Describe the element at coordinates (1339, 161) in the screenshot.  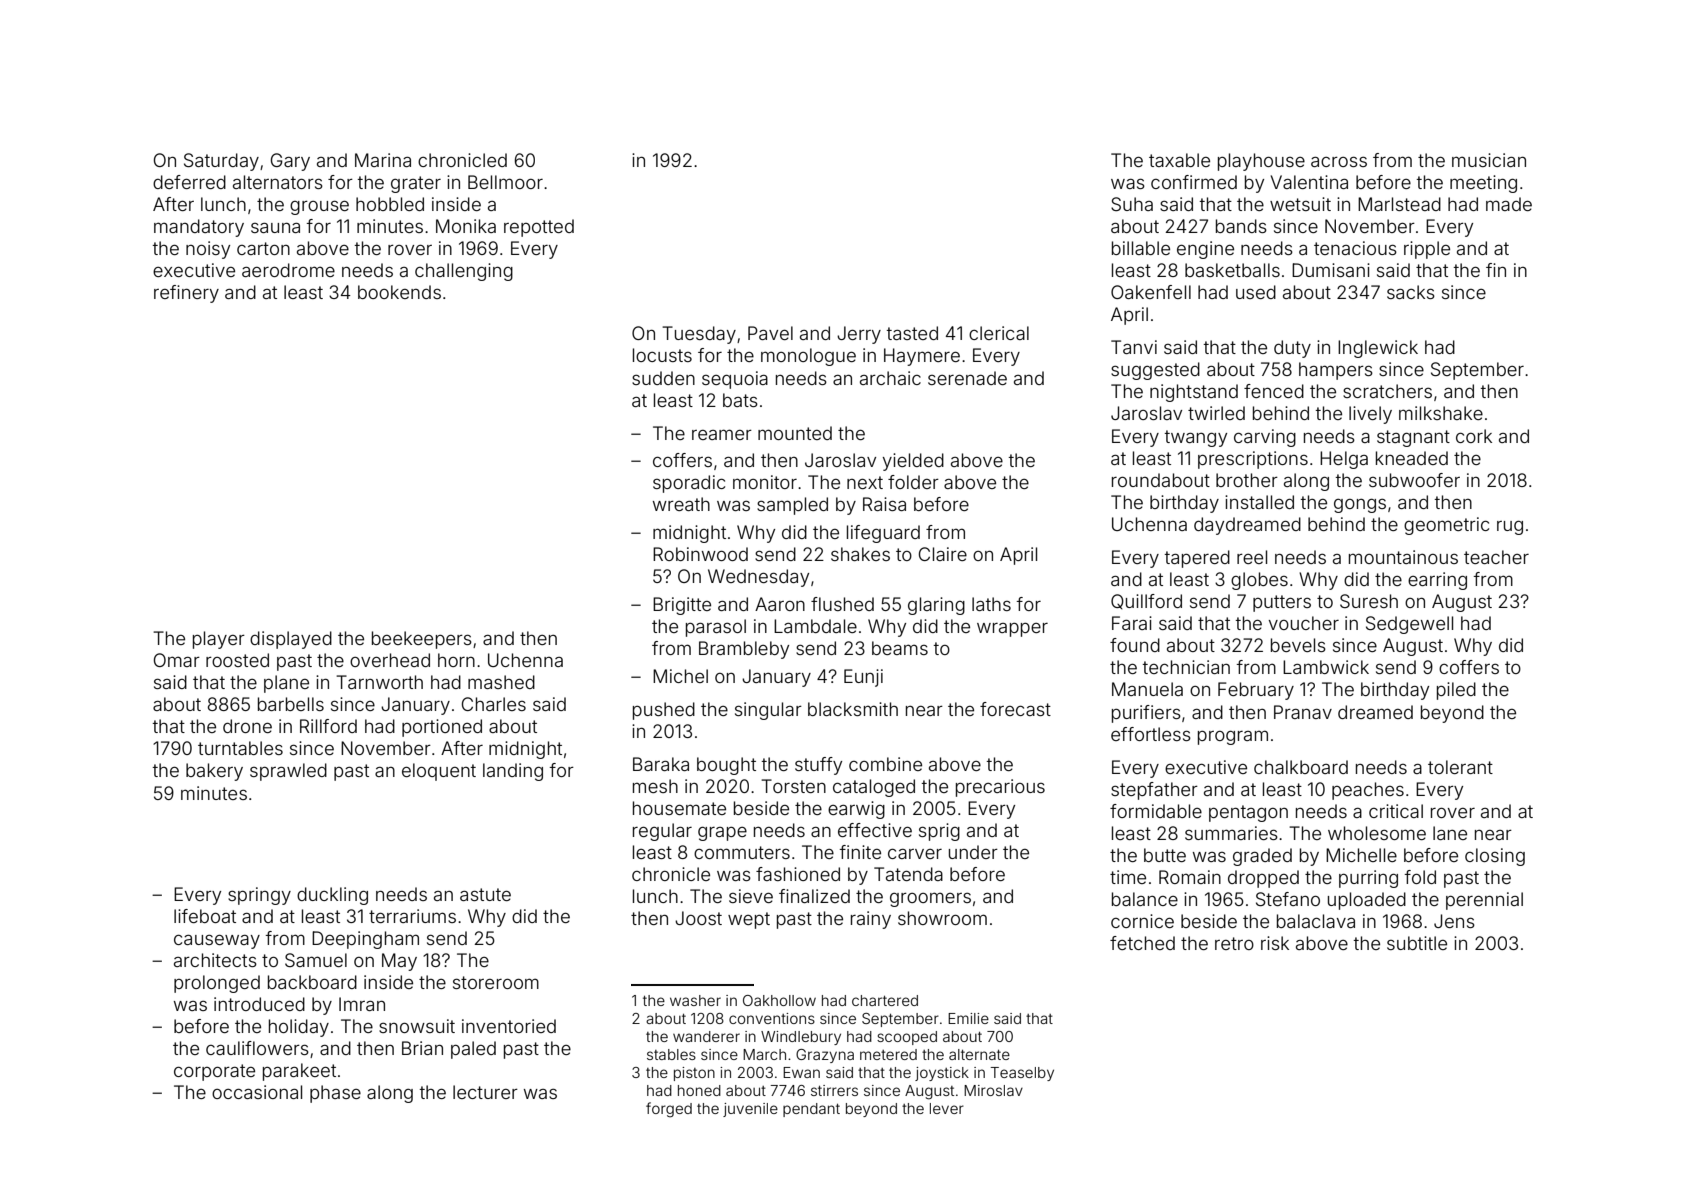
I see `across` at that location.
